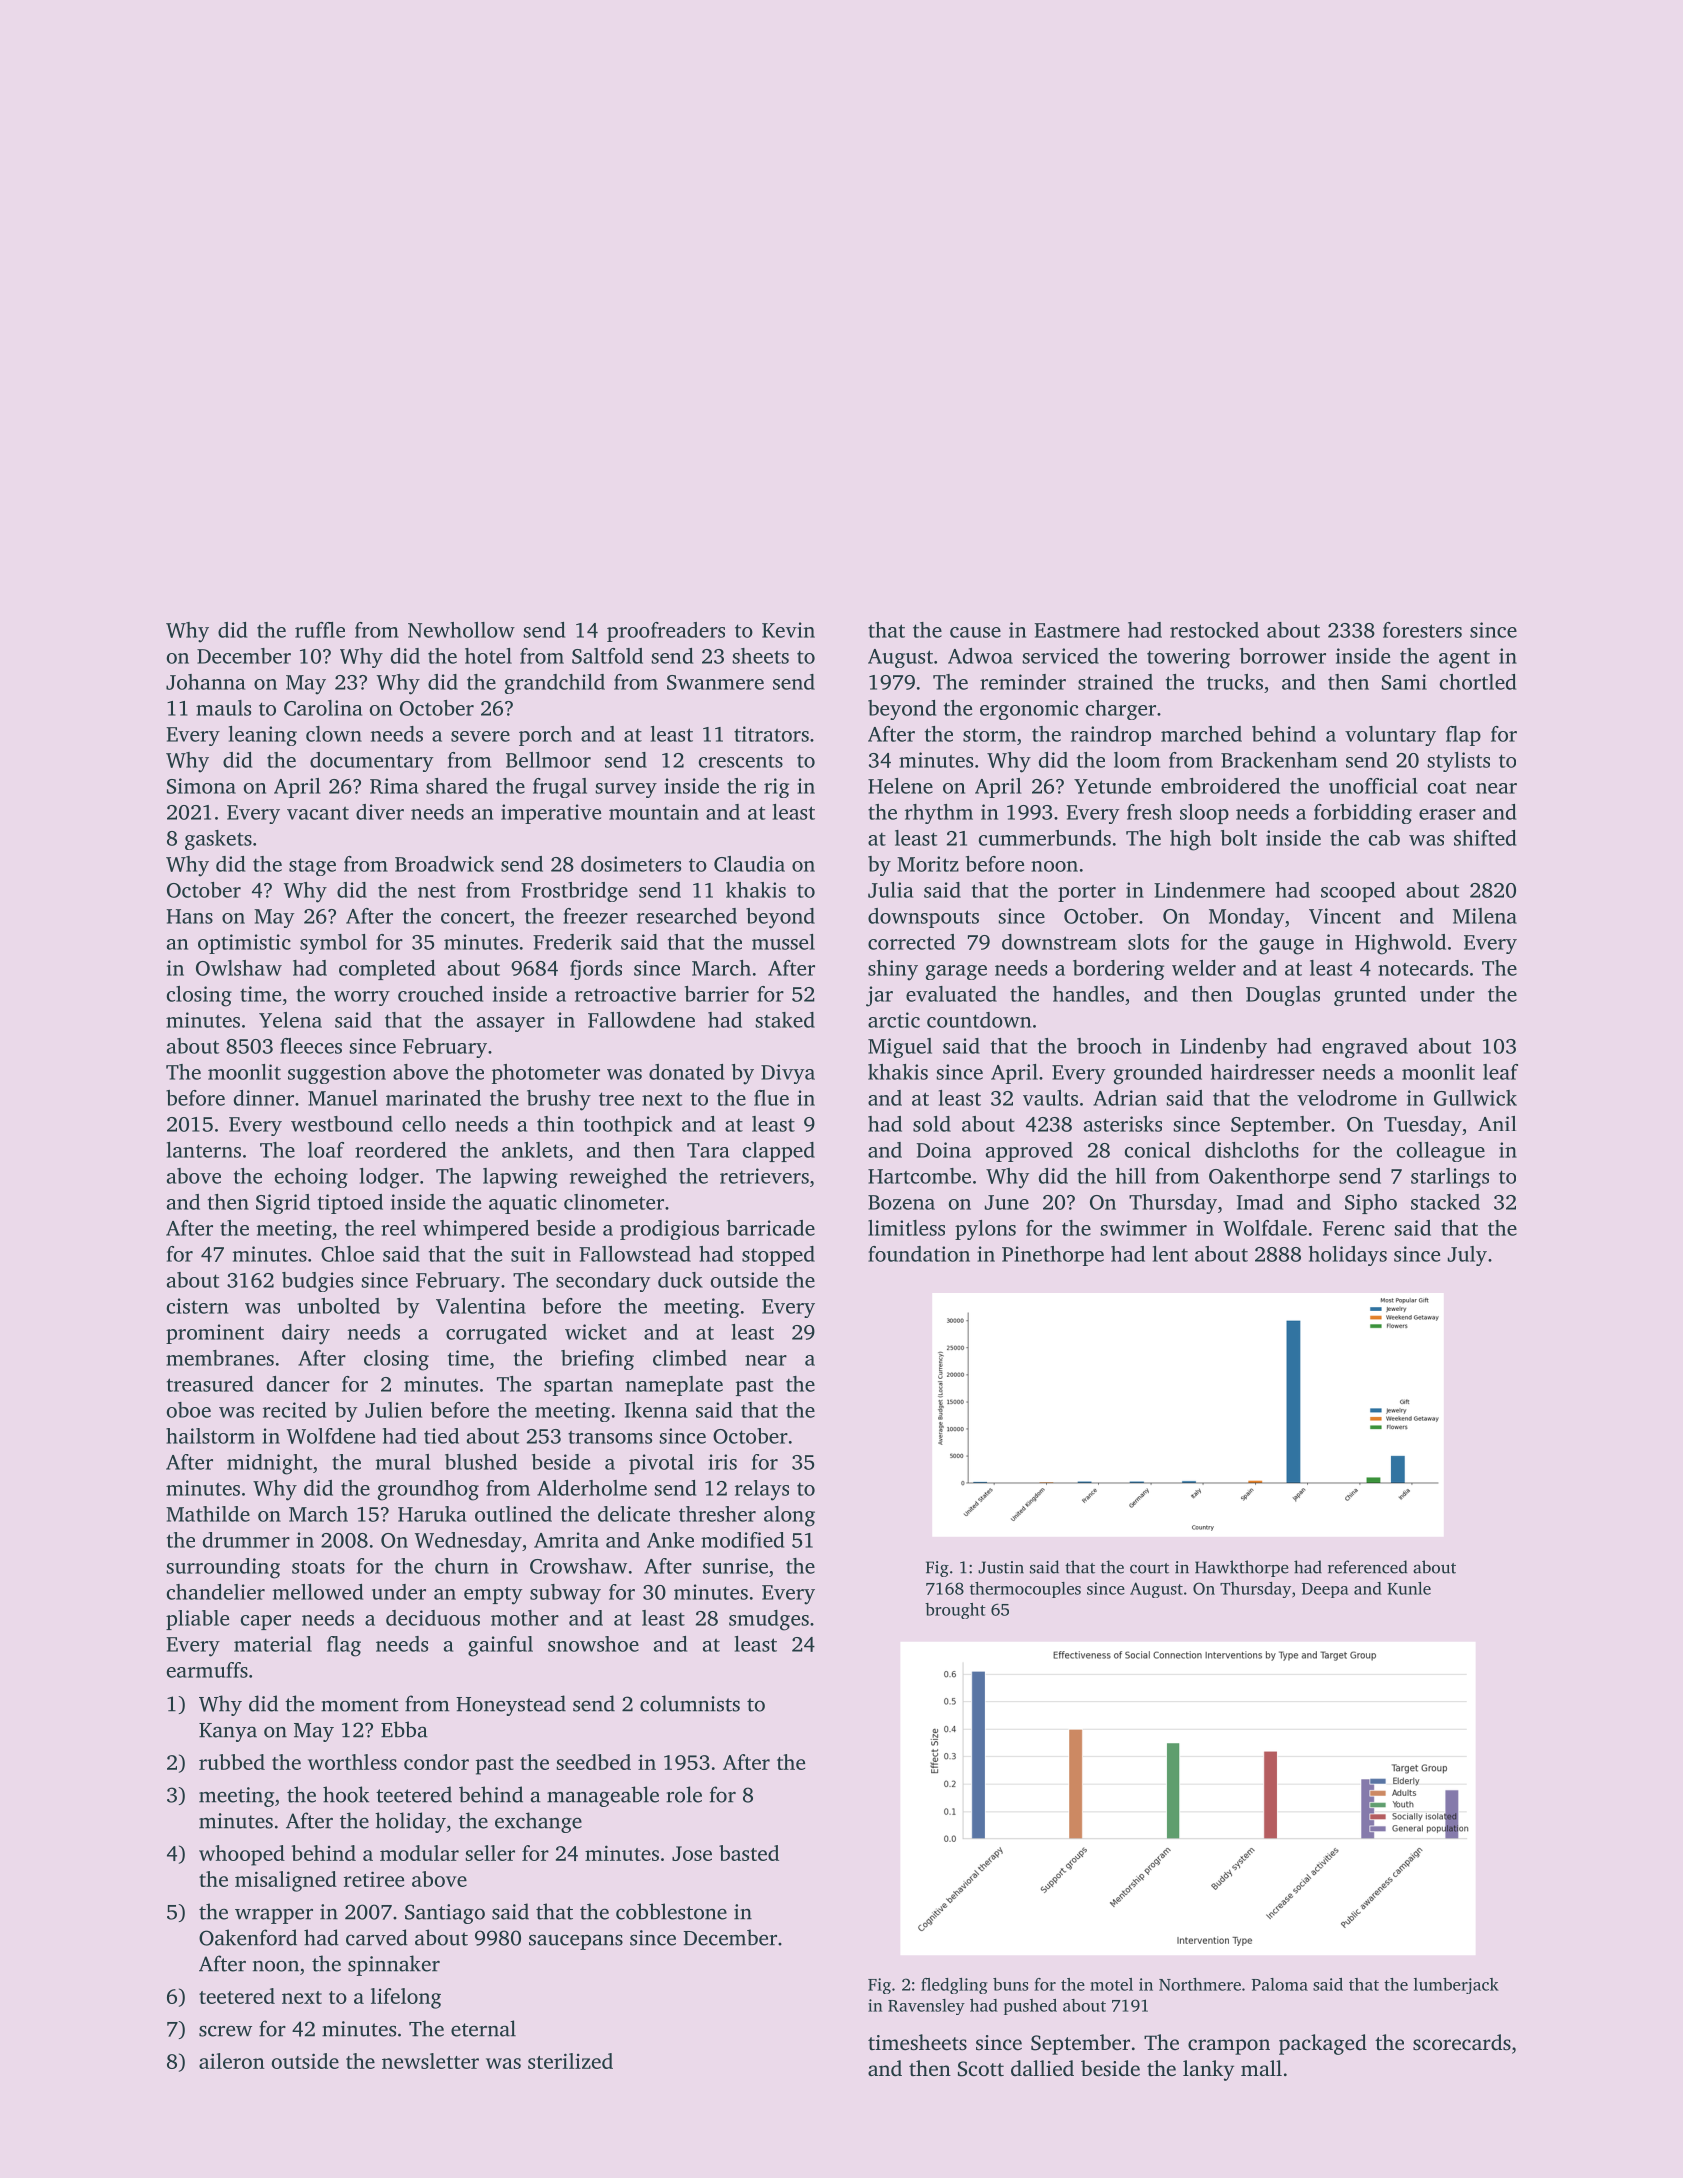  Describe the element at coordinates (1422, 630) in the document. I see `foresters` at that location.
